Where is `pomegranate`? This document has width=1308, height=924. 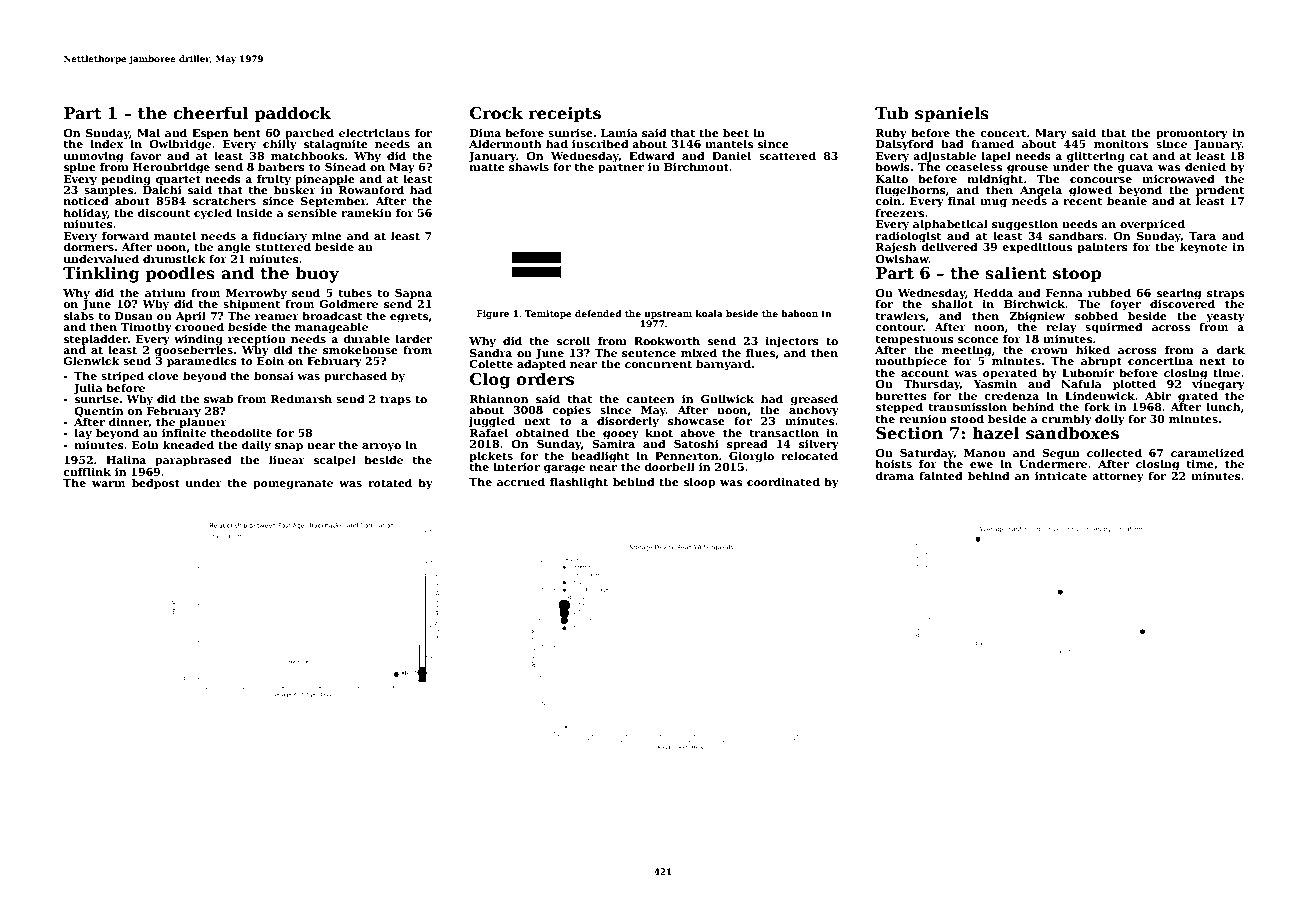
pomegranate is located at coordinates (293, 484).
